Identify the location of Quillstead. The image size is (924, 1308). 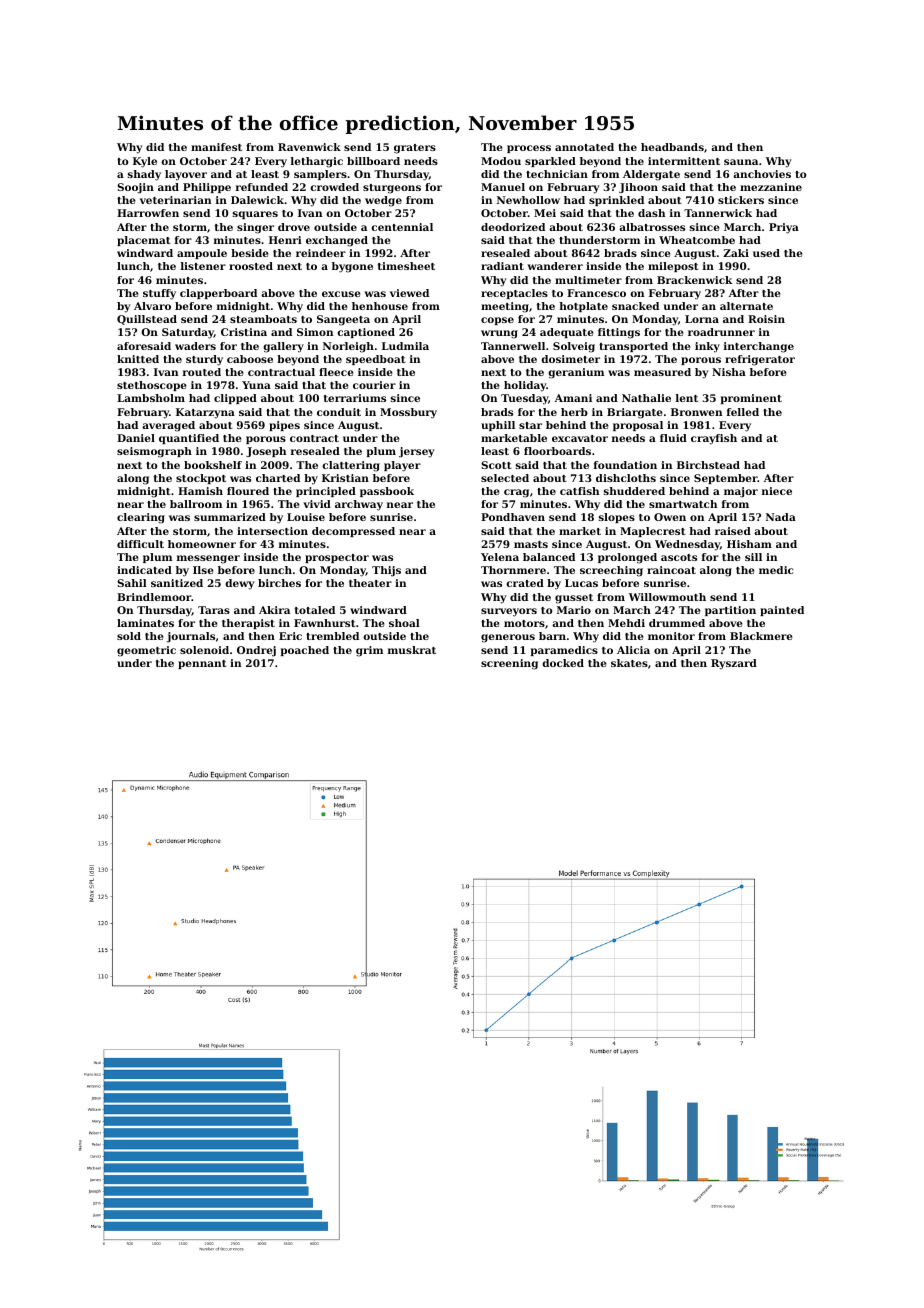
(147, 320).
